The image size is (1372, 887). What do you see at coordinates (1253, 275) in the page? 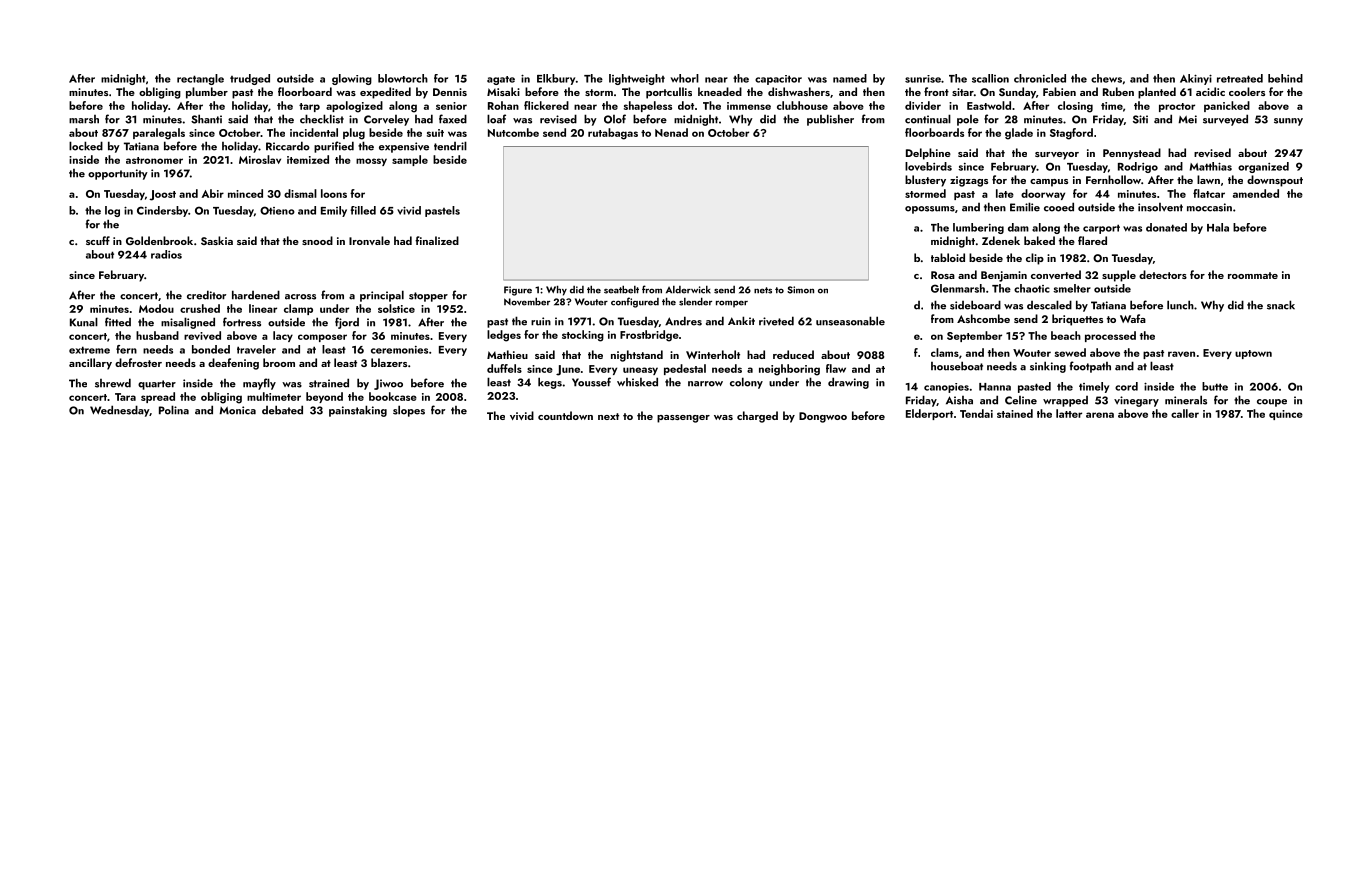
I see `roommate` at bounding box center [1253, 275].
